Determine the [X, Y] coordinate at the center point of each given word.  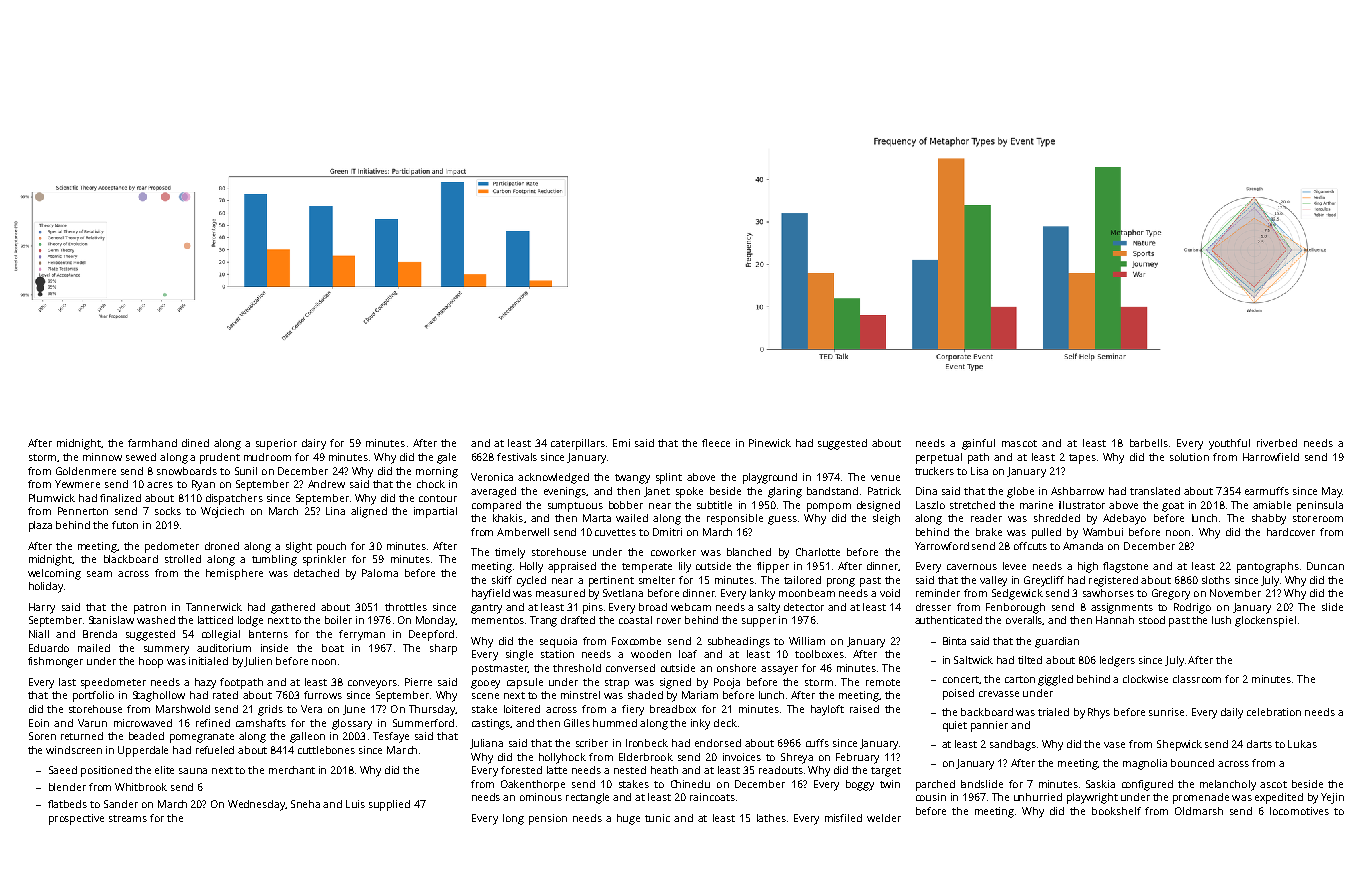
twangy [632, 479]
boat [333, 648]
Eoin [39, 723]
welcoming [54, 574]
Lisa [979, 471]
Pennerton [83, 511]
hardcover [1291, 532]
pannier [989, 726]
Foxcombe [636, 641]
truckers [934, 471]
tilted [1030, 660]
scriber [592, 743]
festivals [517, 457]
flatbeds [67, 804]
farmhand [152, 443]
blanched [749, 552]
